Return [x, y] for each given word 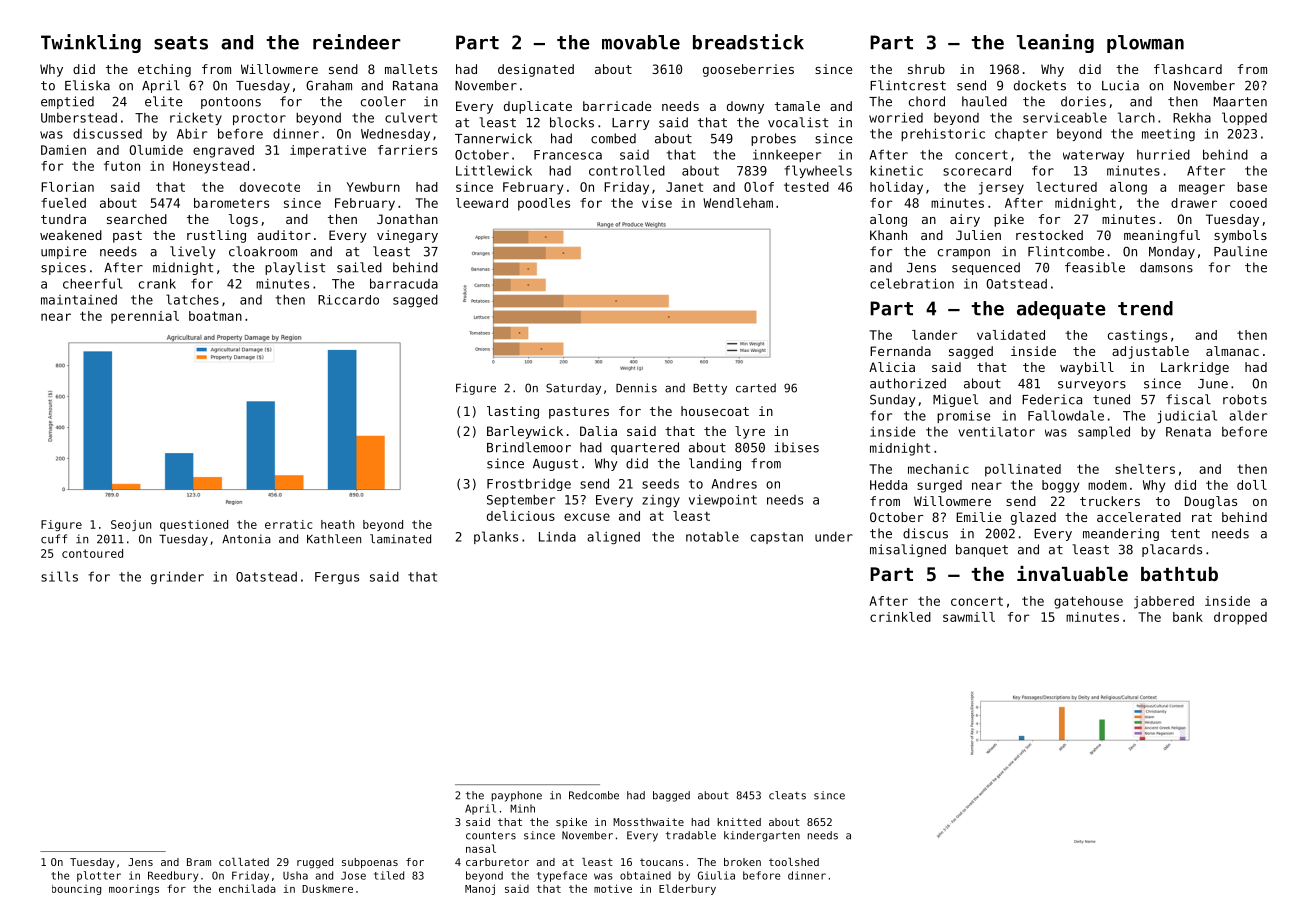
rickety [196, 118]
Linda [557, 537]
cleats [787, 795]
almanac [1232, 351]
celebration [912, 283]
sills [59, 576]
